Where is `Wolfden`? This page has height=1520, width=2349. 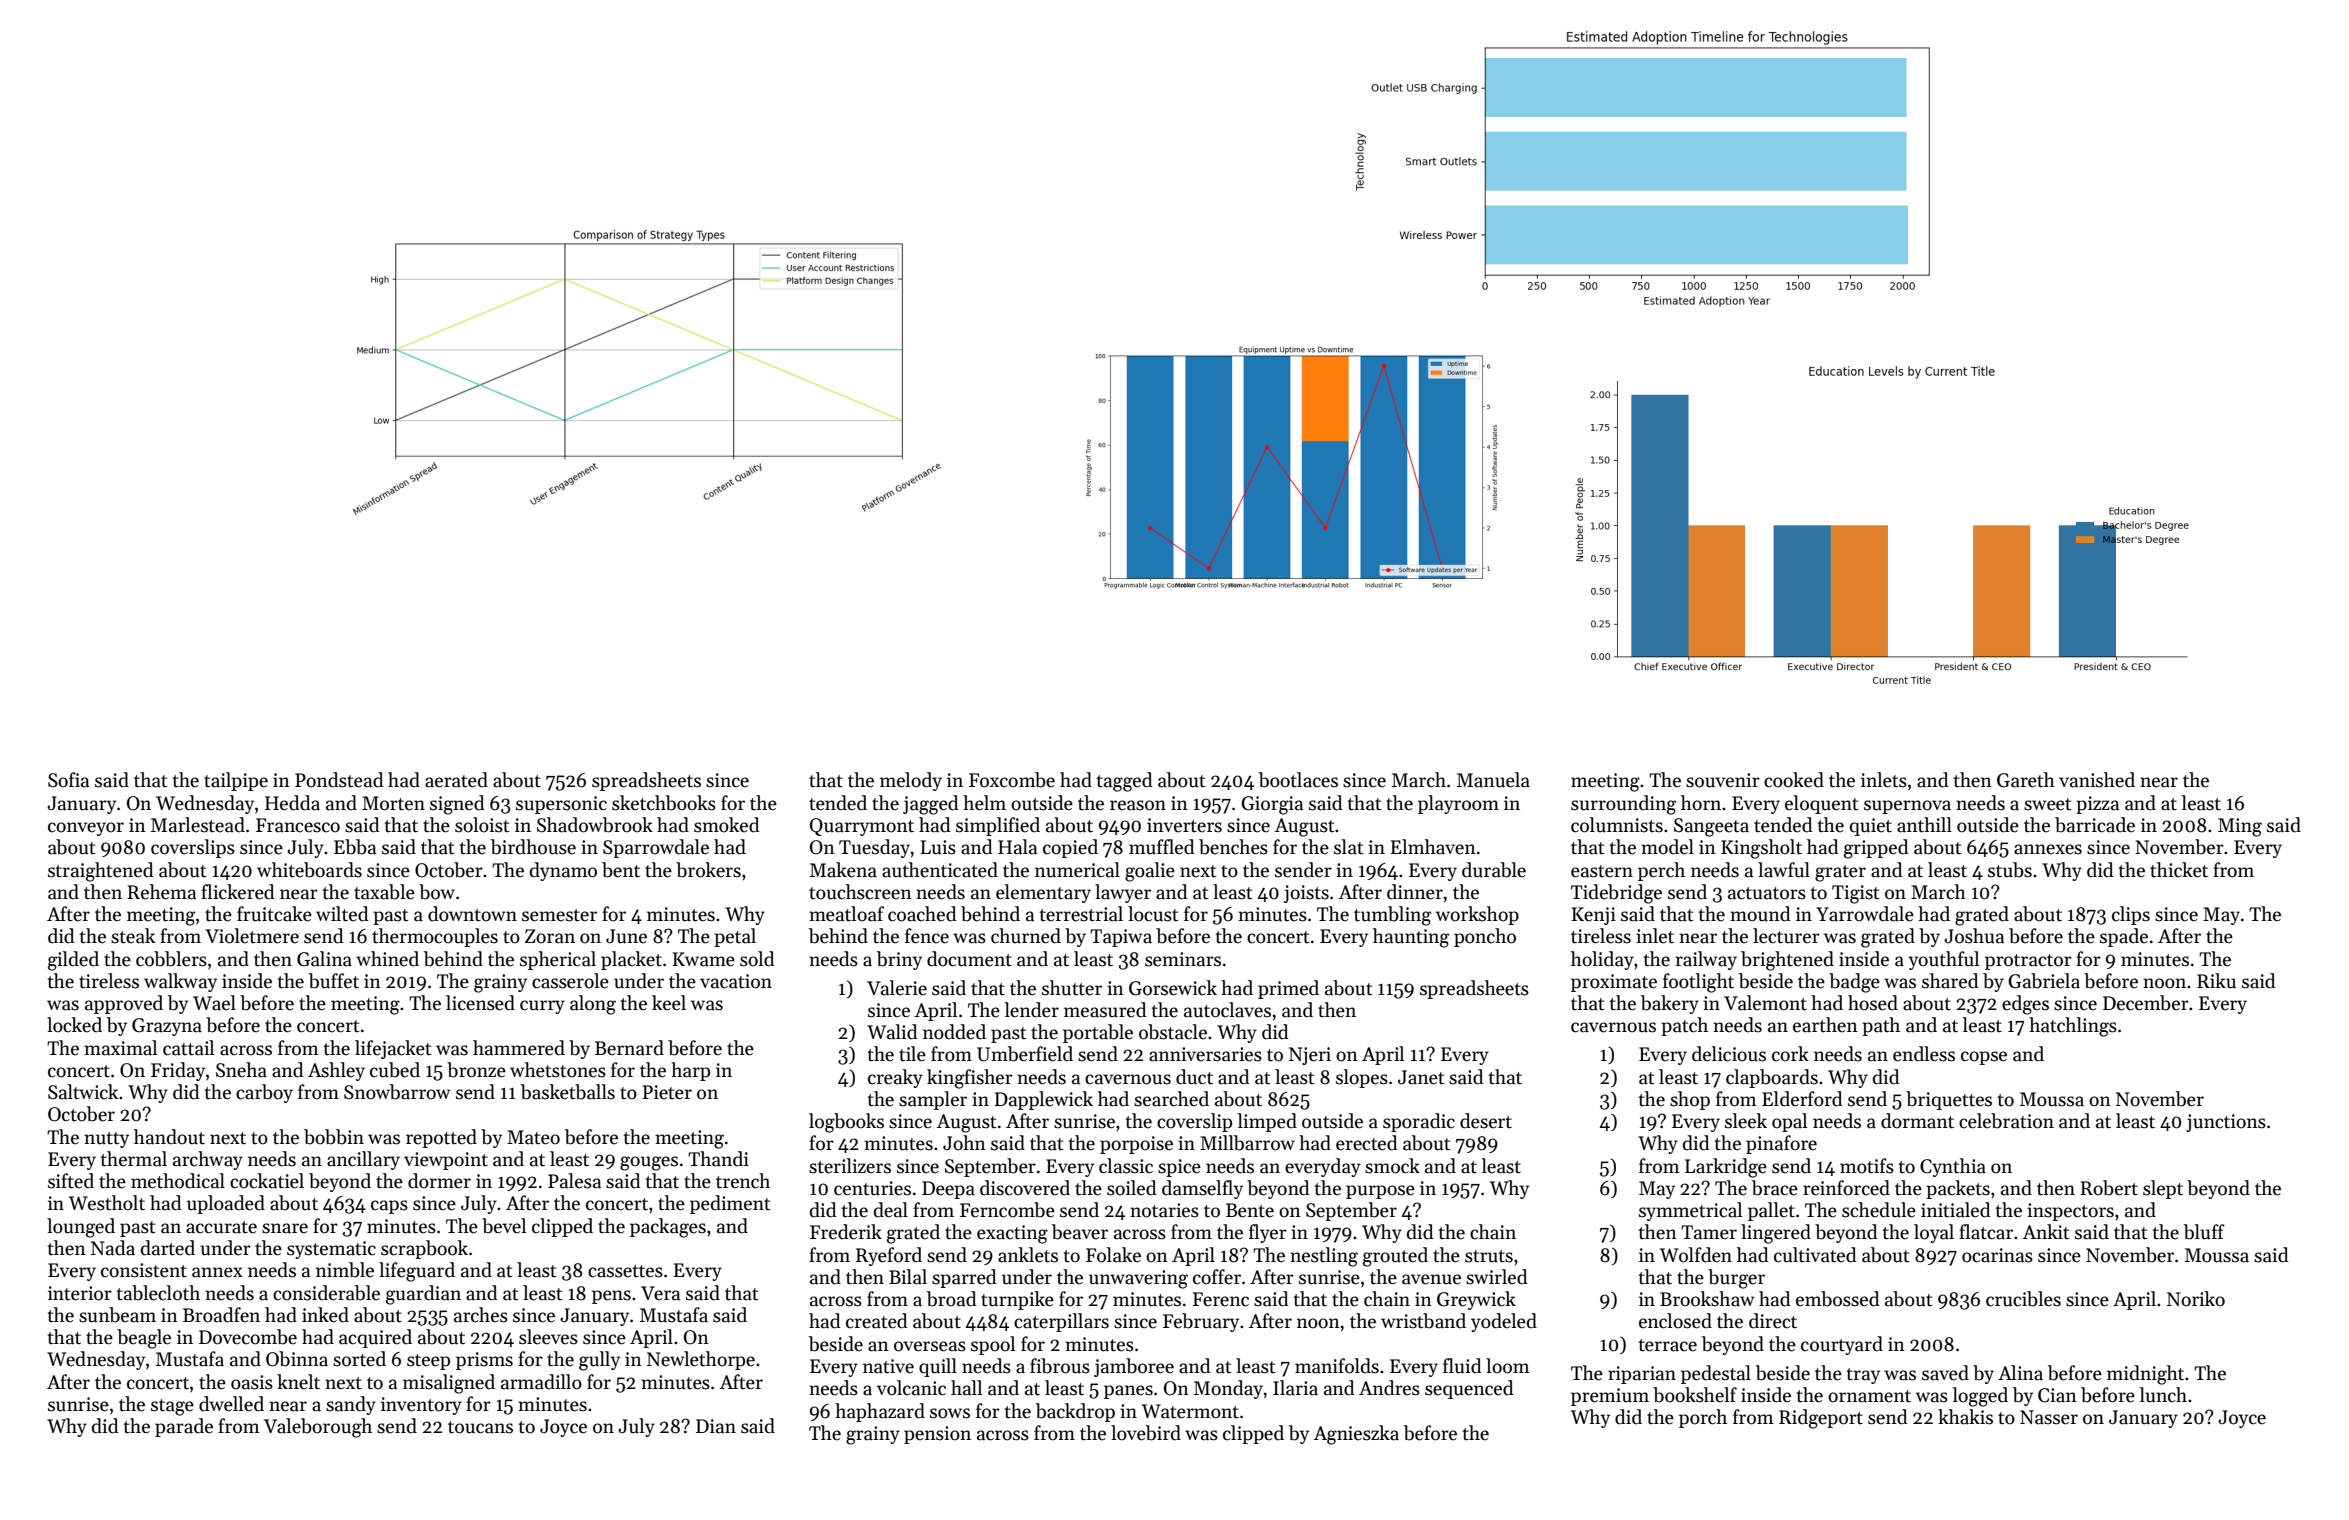
Wolfden is located at coordinates (1696, 1255).
